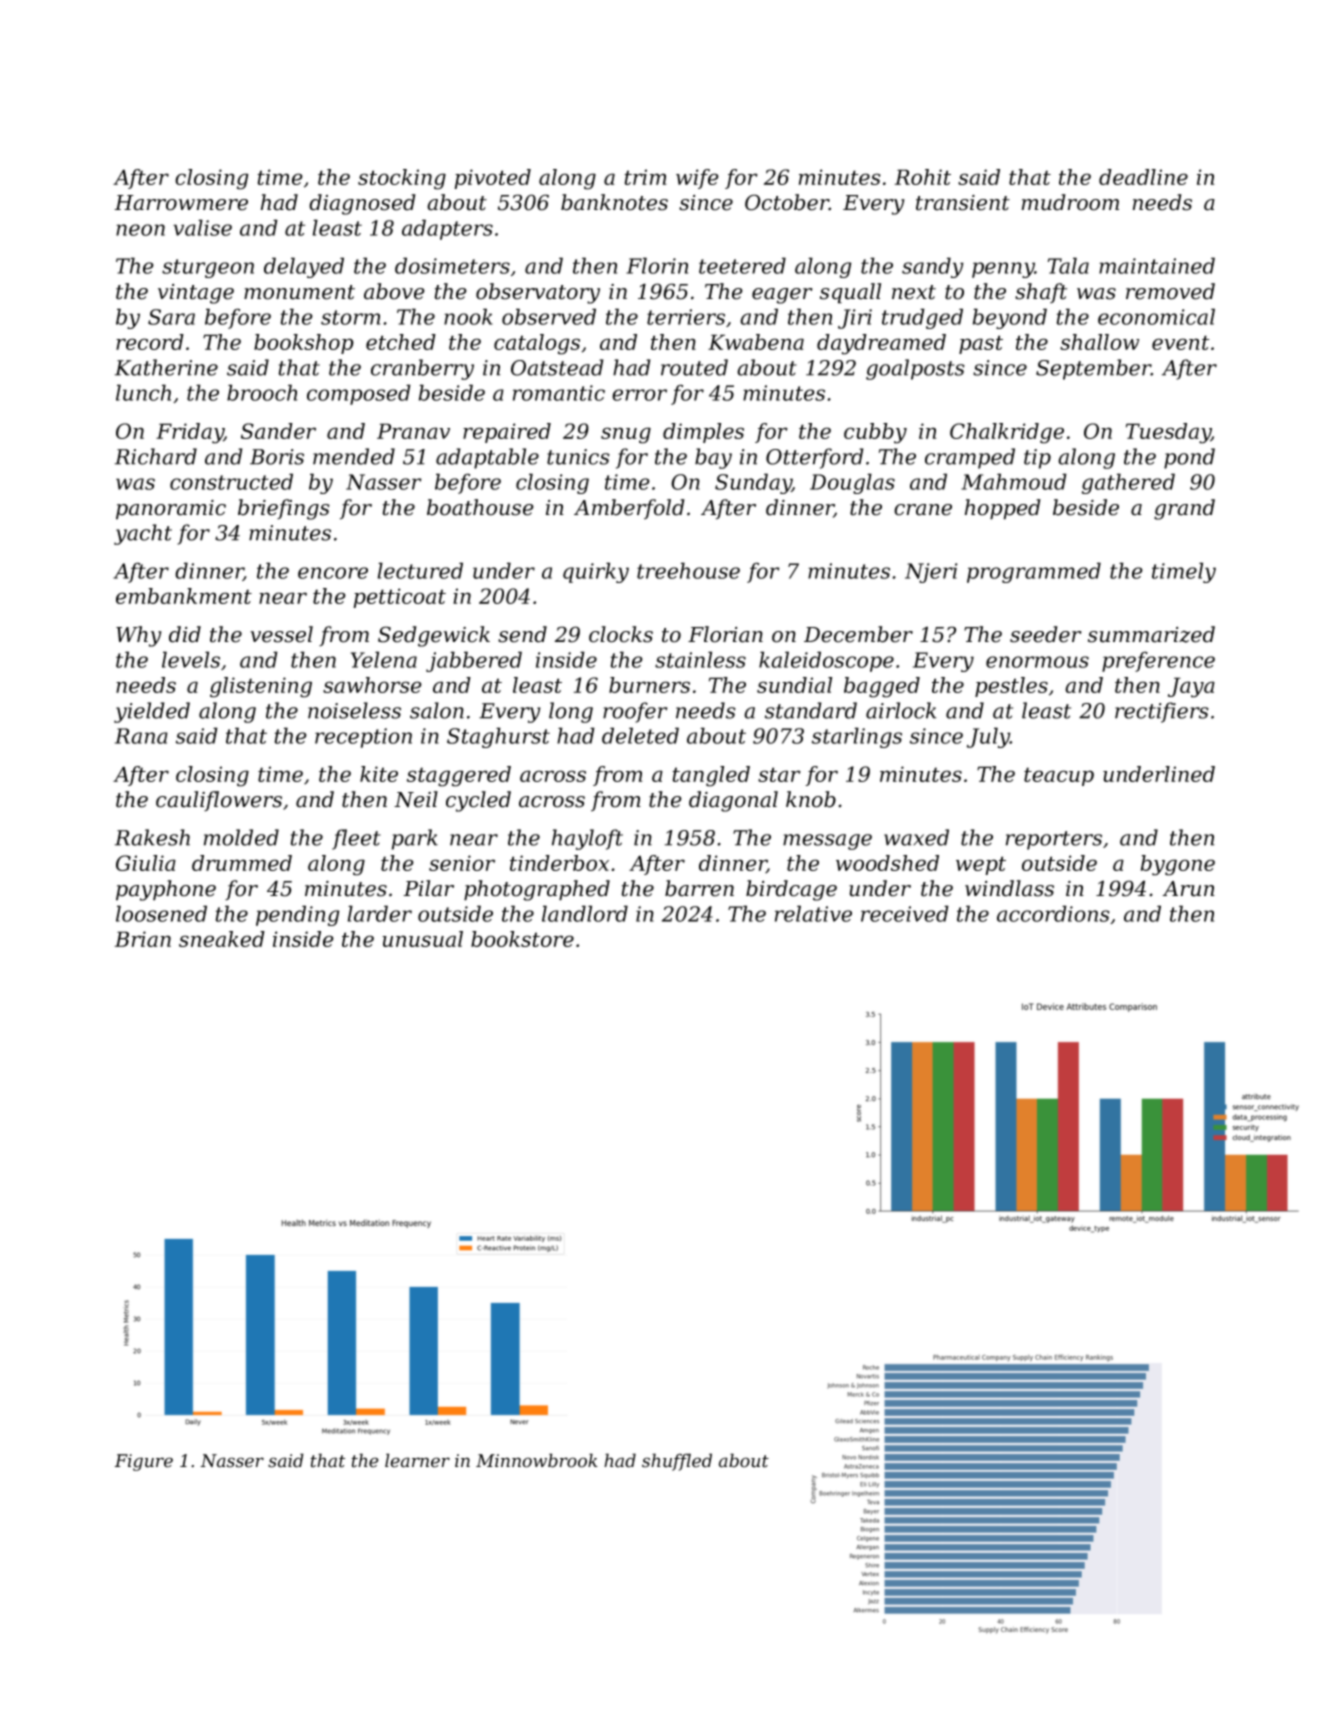 The image size is (1331, 1722). I want to click on Chalkridge, so click(1007, 433).
